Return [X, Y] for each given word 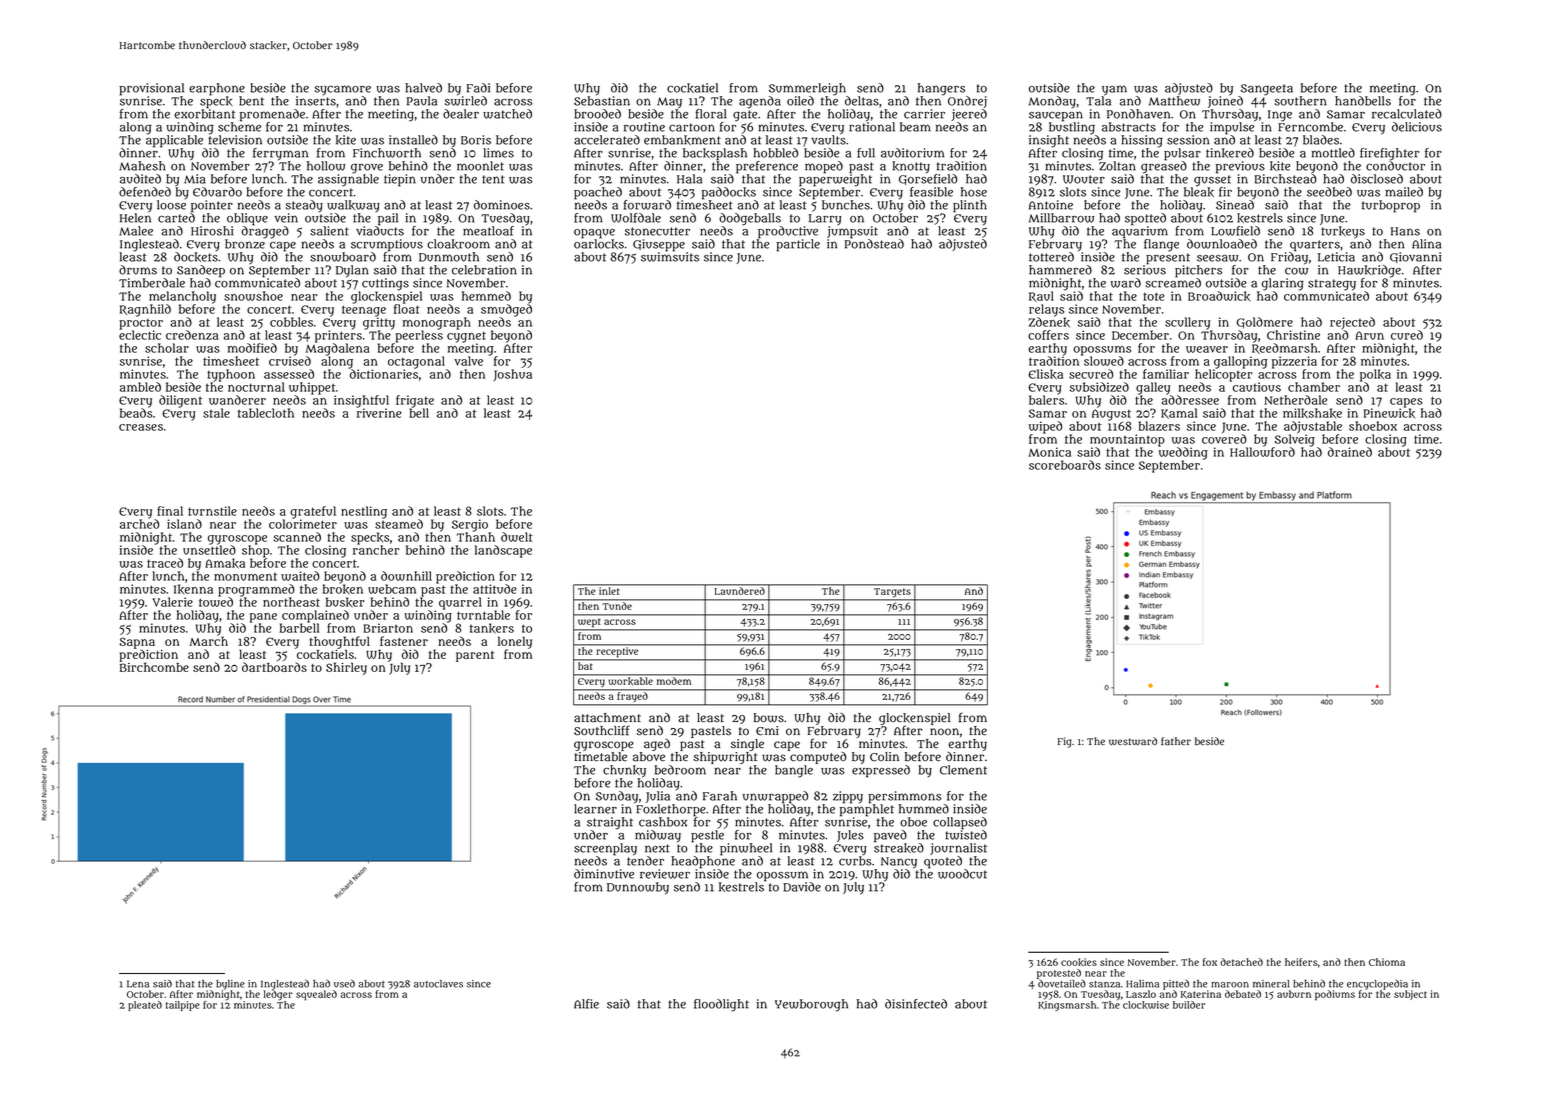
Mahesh [142, 166]
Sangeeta [1267, 90]
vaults [828, 140]
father [1176, 741]
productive [788, 232]
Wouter [1084, 179]
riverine [379, 413]
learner [595, 809]
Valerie [172, 602]
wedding [1183, 453]
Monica [1050, 452]
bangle [794, 771]
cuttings [385, 284]
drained [1350, 452]
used [344, 983]
